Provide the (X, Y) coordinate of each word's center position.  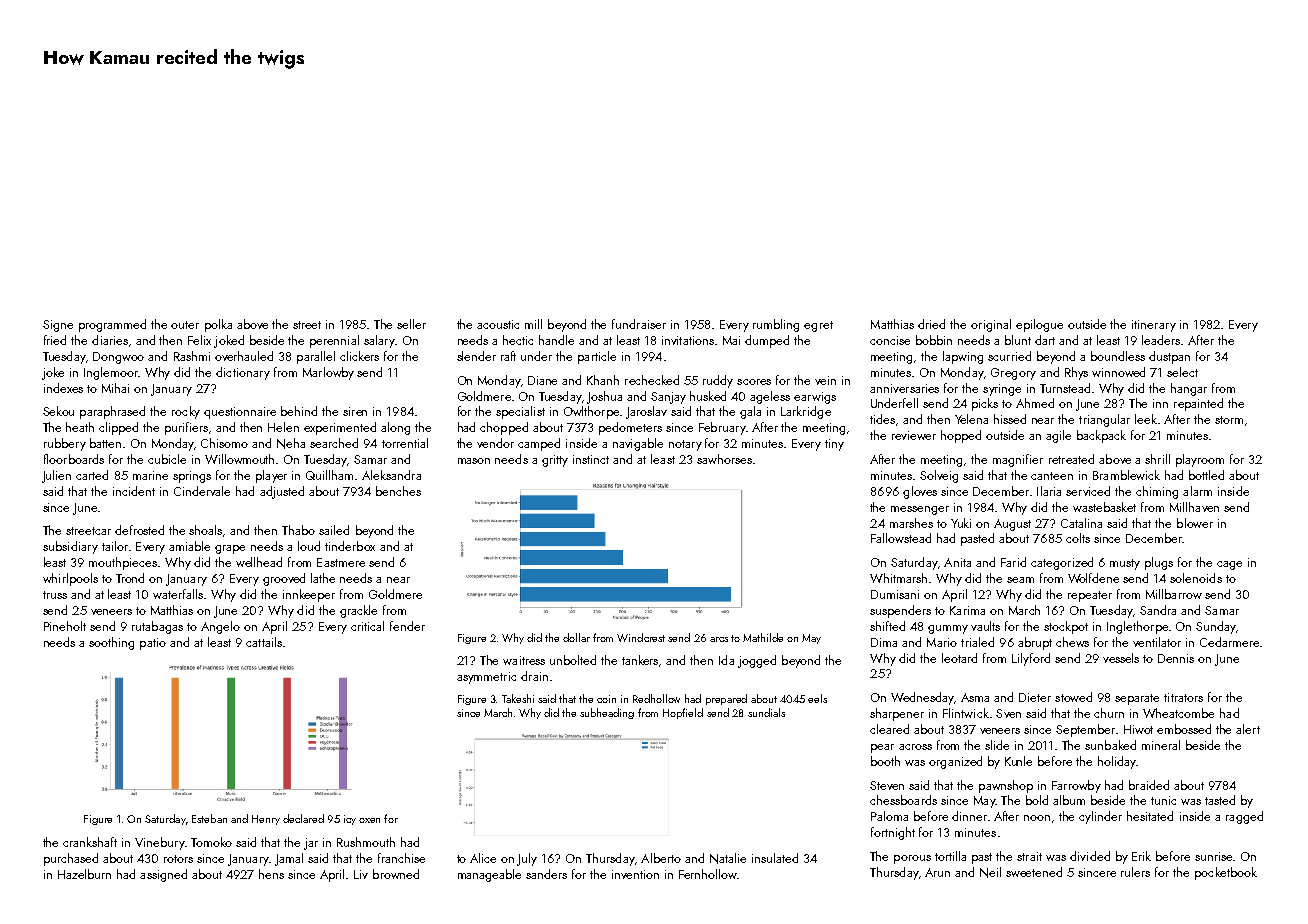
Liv (361, 874)
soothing (111, 643)
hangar (1189, 389)
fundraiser (639, 324)
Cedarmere (1229, 642)
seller (411, 324)
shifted (887, 626)
